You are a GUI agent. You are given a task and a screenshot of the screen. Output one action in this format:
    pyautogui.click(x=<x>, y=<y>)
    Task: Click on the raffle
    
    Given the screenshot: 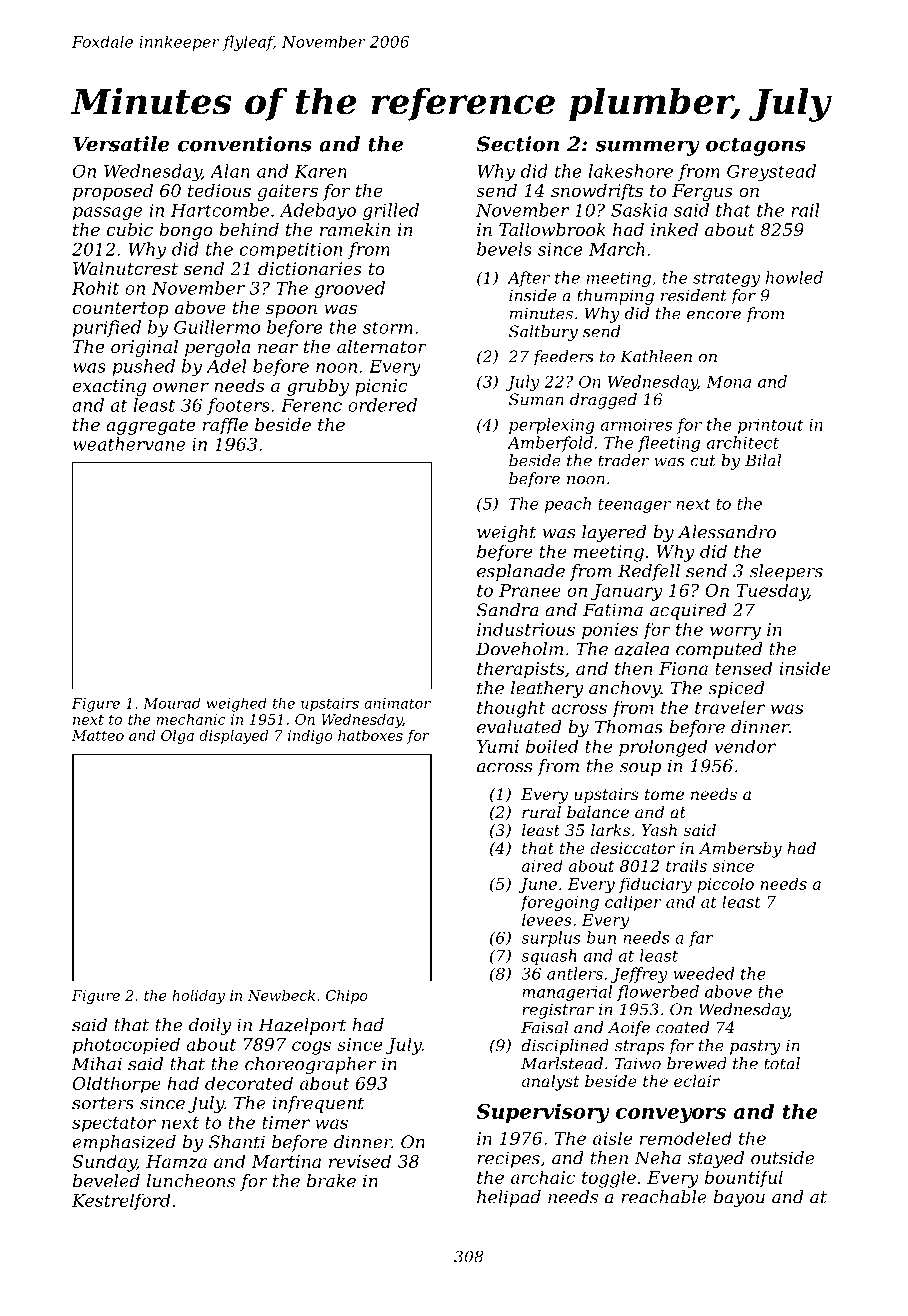 What is the action you would take?
    pyautogui.click(x=225, y=426)
